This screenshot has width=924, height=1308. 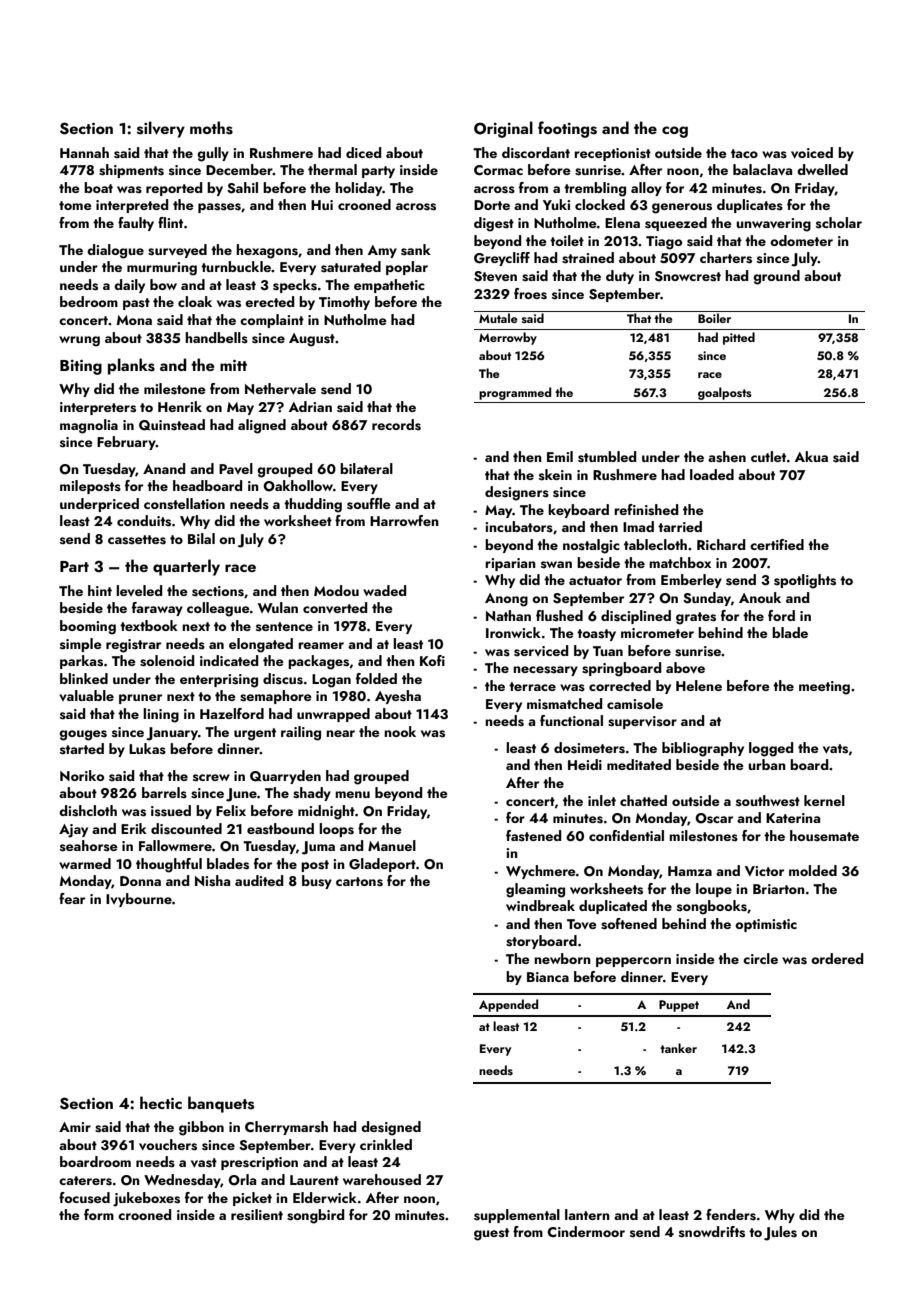 I want to click on scholar, so click(x=839, y=223).
